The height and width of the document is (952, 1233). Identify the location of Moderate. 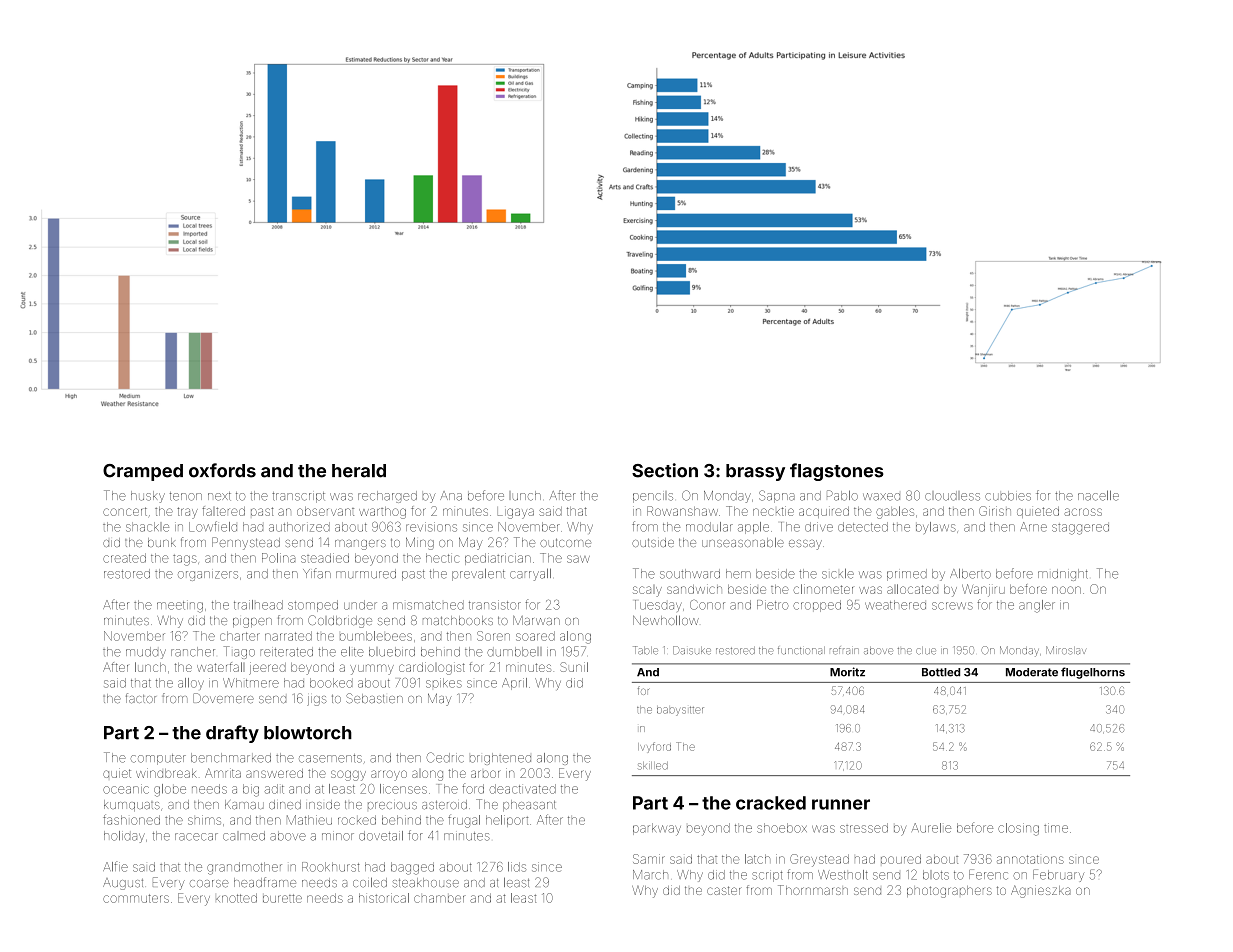
(1032, 672).
